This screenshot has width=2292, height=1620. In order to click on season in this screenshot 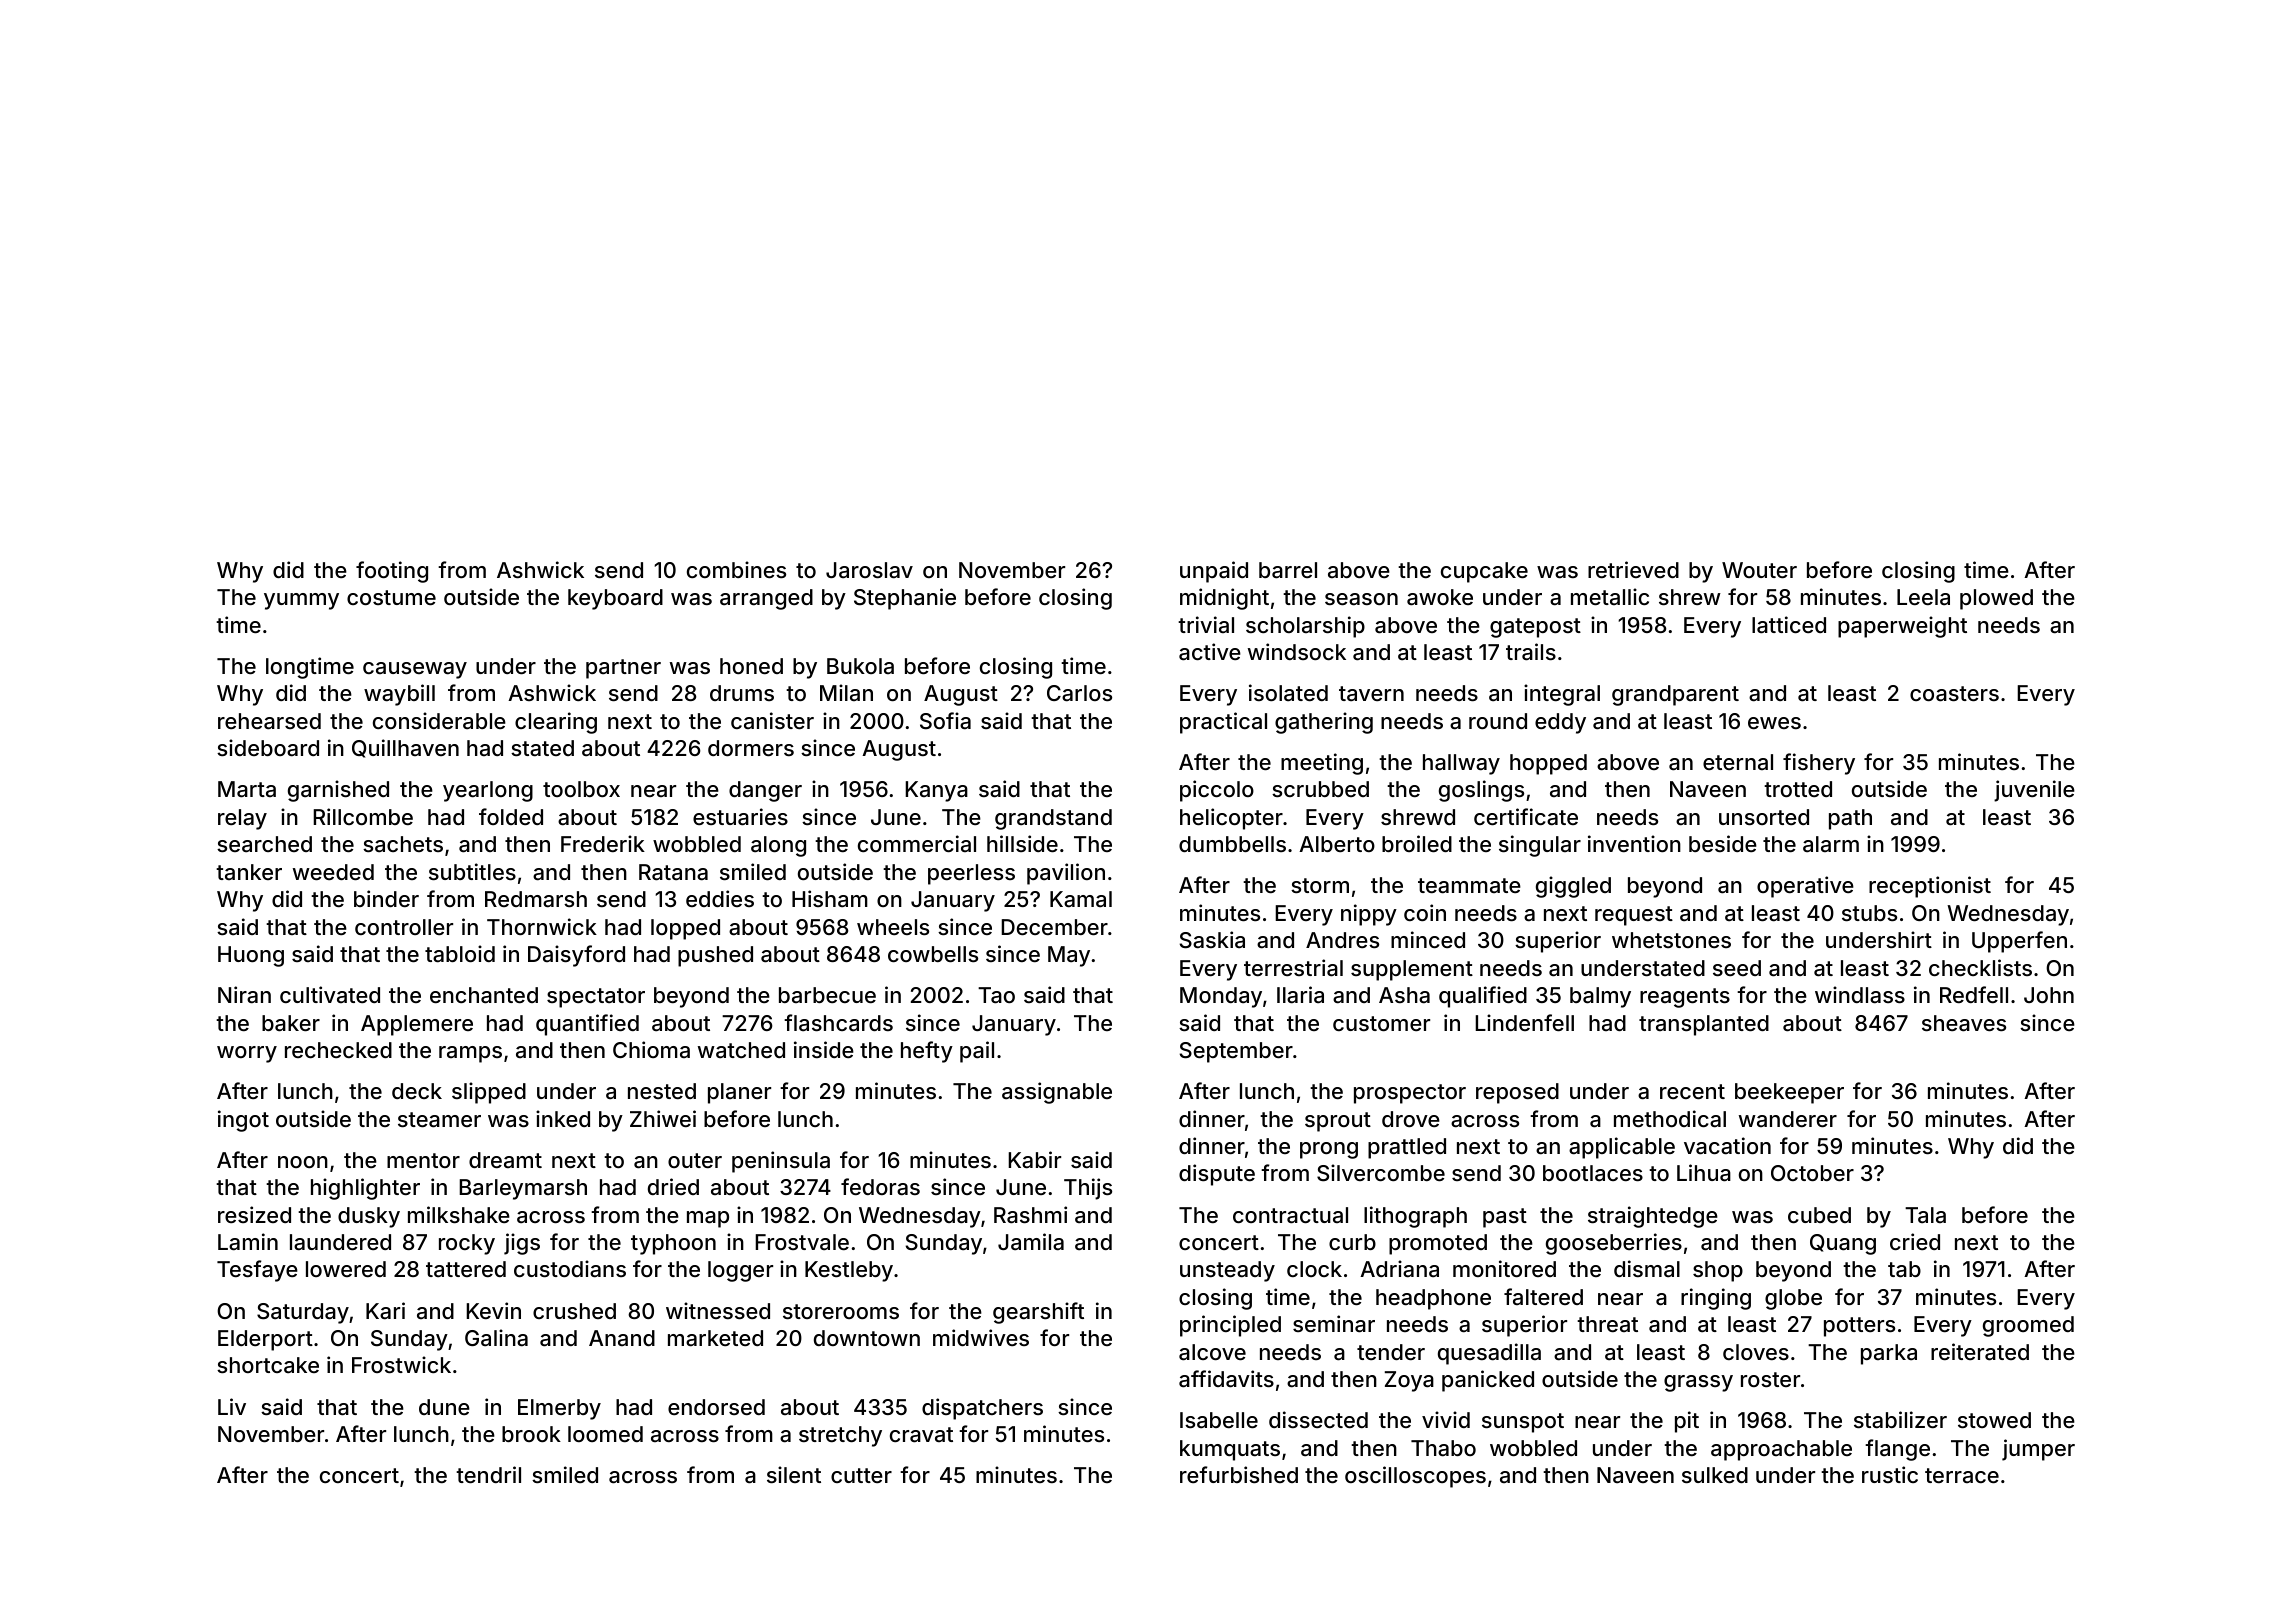, I will do `click(1361, 599)`.
